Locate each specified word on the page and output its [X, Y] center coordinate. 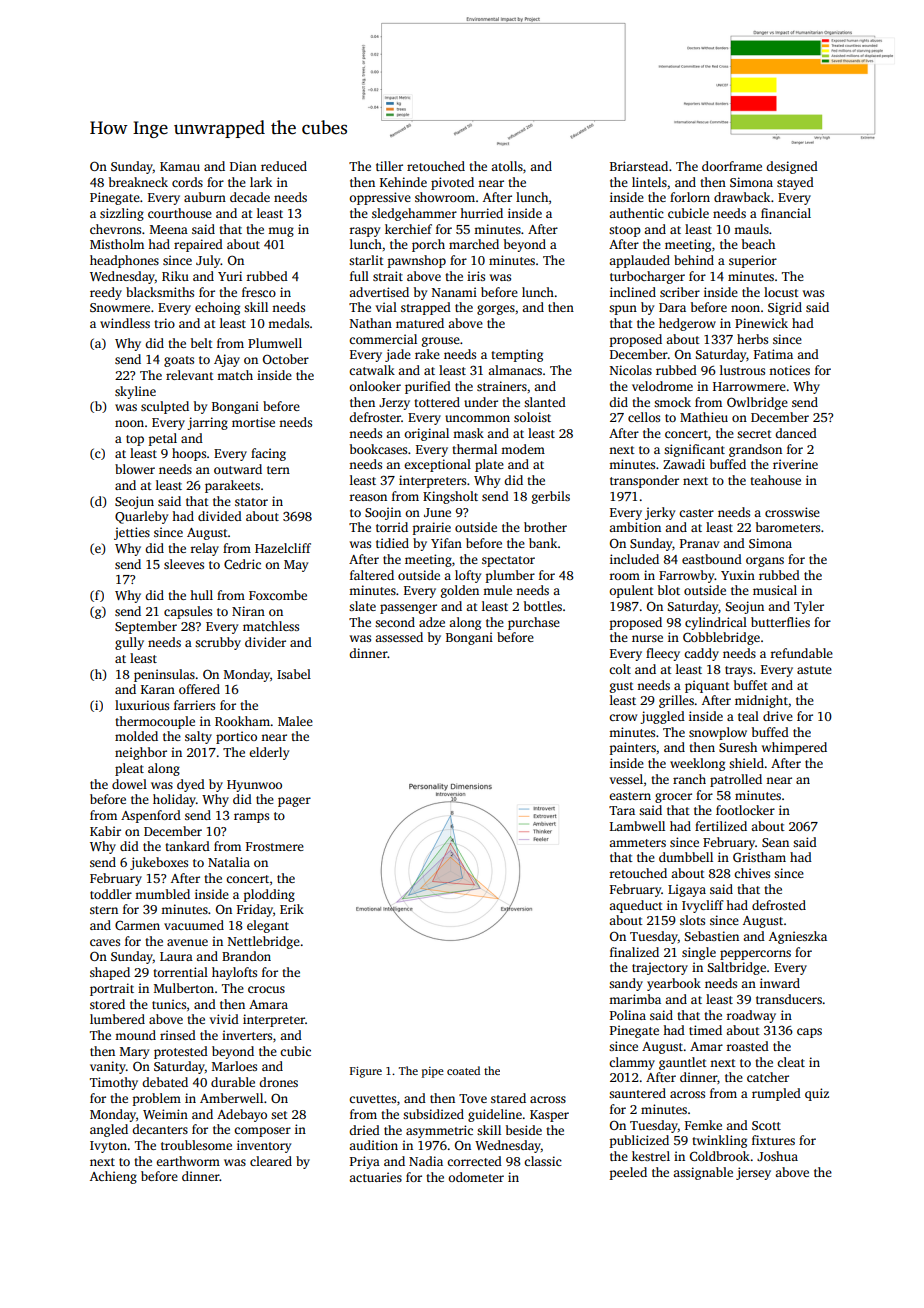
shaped [110, 973]
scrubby [218, 643]
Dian [243, 166]
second [395, 622]
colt [620, 669]
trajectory [660, 968]
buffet [751, 685]
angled [109, 1130]
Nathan [371, 323]
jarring [207, 423]
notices [789, 370]
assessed [399, 637]
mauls [751, 229]
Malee [295, 721]
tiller [389, 166]
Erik [292, 909]
